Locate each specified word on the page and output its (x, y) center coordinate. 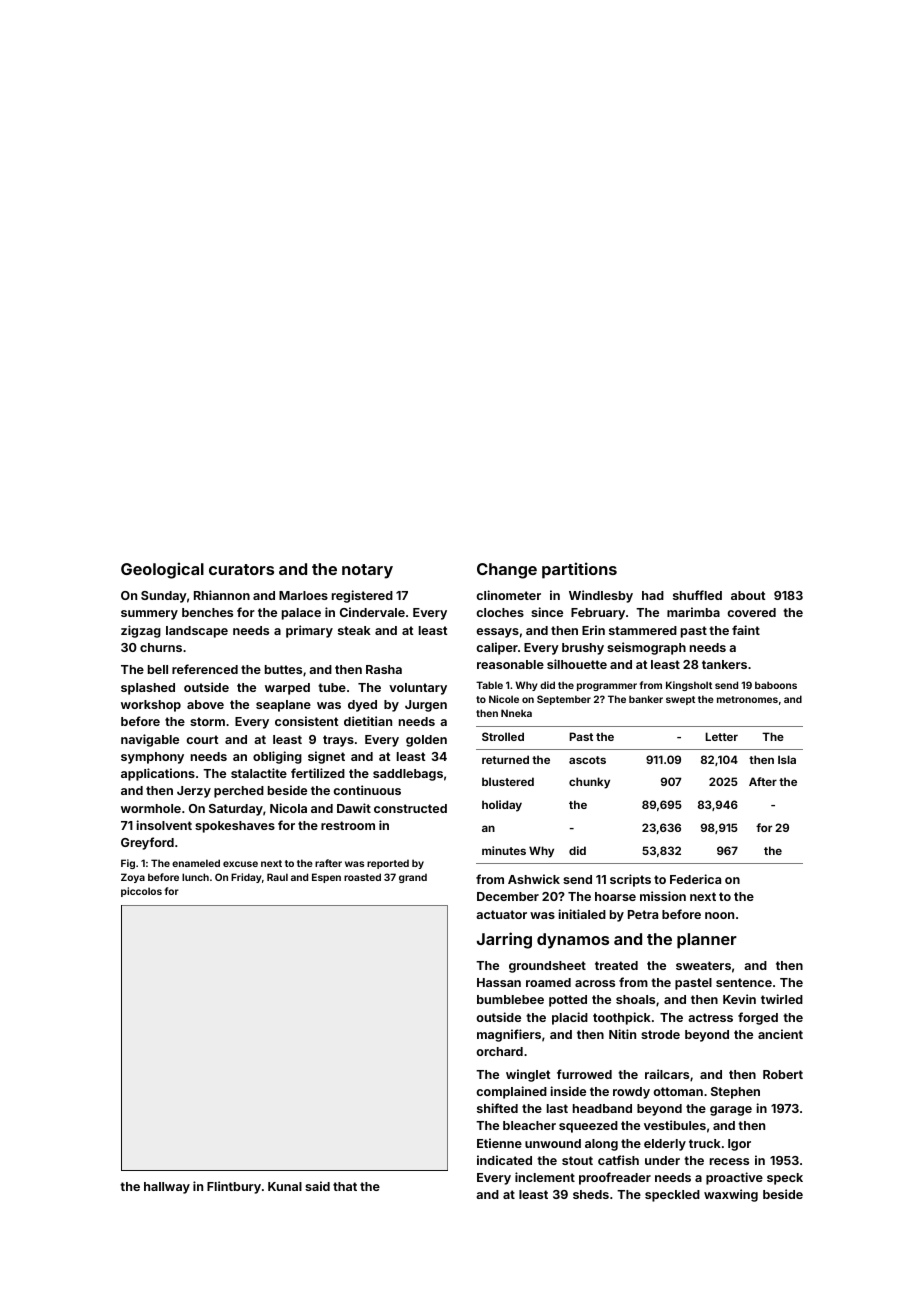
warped (287, 689)
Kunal (285, 1186)
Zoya (133, 878)
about (748, 595)
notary (367, 571)
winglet (528, 1075)
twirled (782, 999)
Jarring (504, 940)
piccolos (141, 892)
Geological (162, 570)
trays (338, 741)
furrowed (584, 1074)
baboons (776, 685)
